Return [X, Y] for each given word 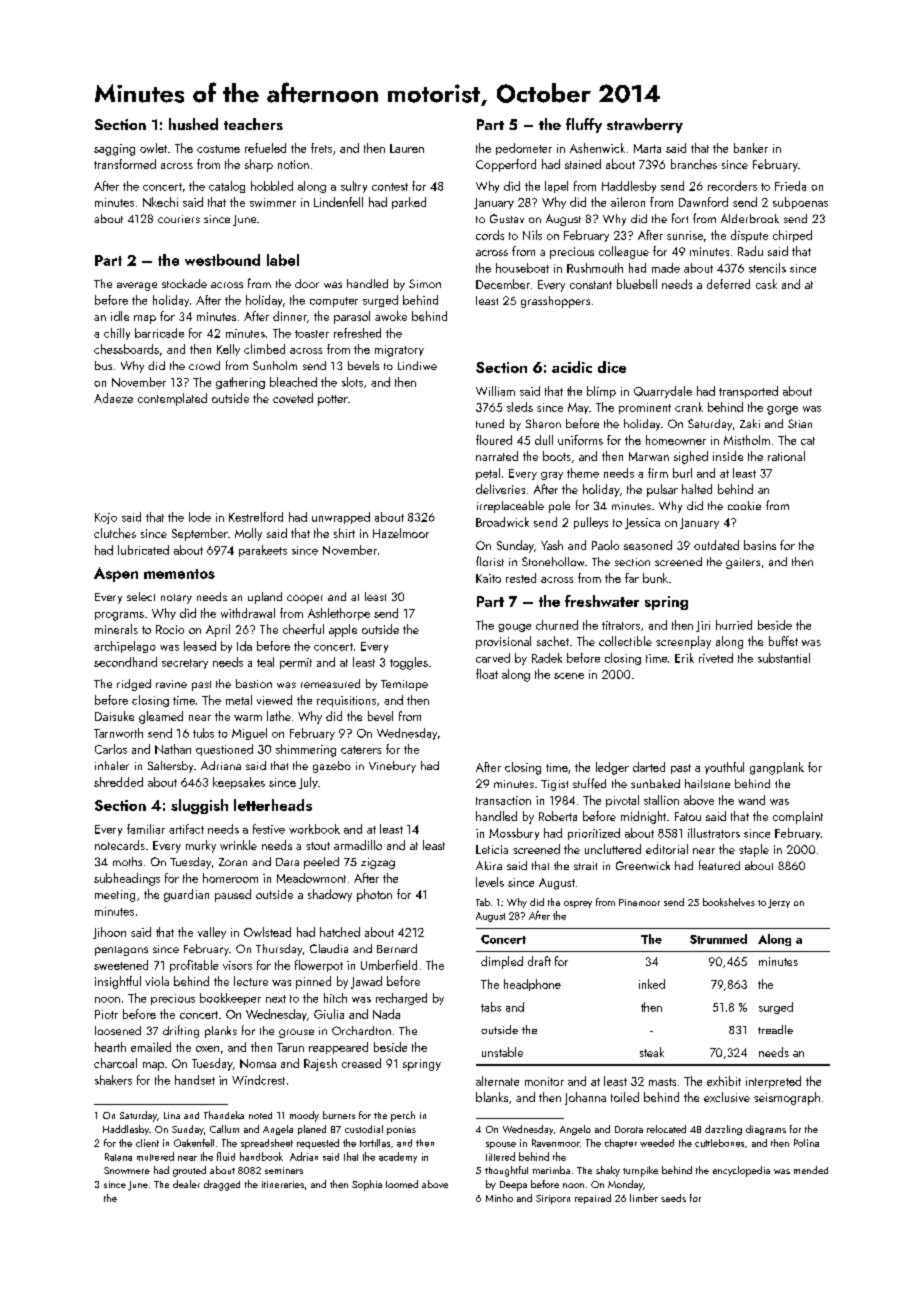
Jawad [366, 982]
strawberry [645, 125]
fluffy [584, 125]
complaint [798, 817]
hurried [734, 625]
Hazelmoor [401, 533]
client [147, 1143]
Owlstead [267, 932]
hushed [193, 124]
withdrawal [248, 613]
